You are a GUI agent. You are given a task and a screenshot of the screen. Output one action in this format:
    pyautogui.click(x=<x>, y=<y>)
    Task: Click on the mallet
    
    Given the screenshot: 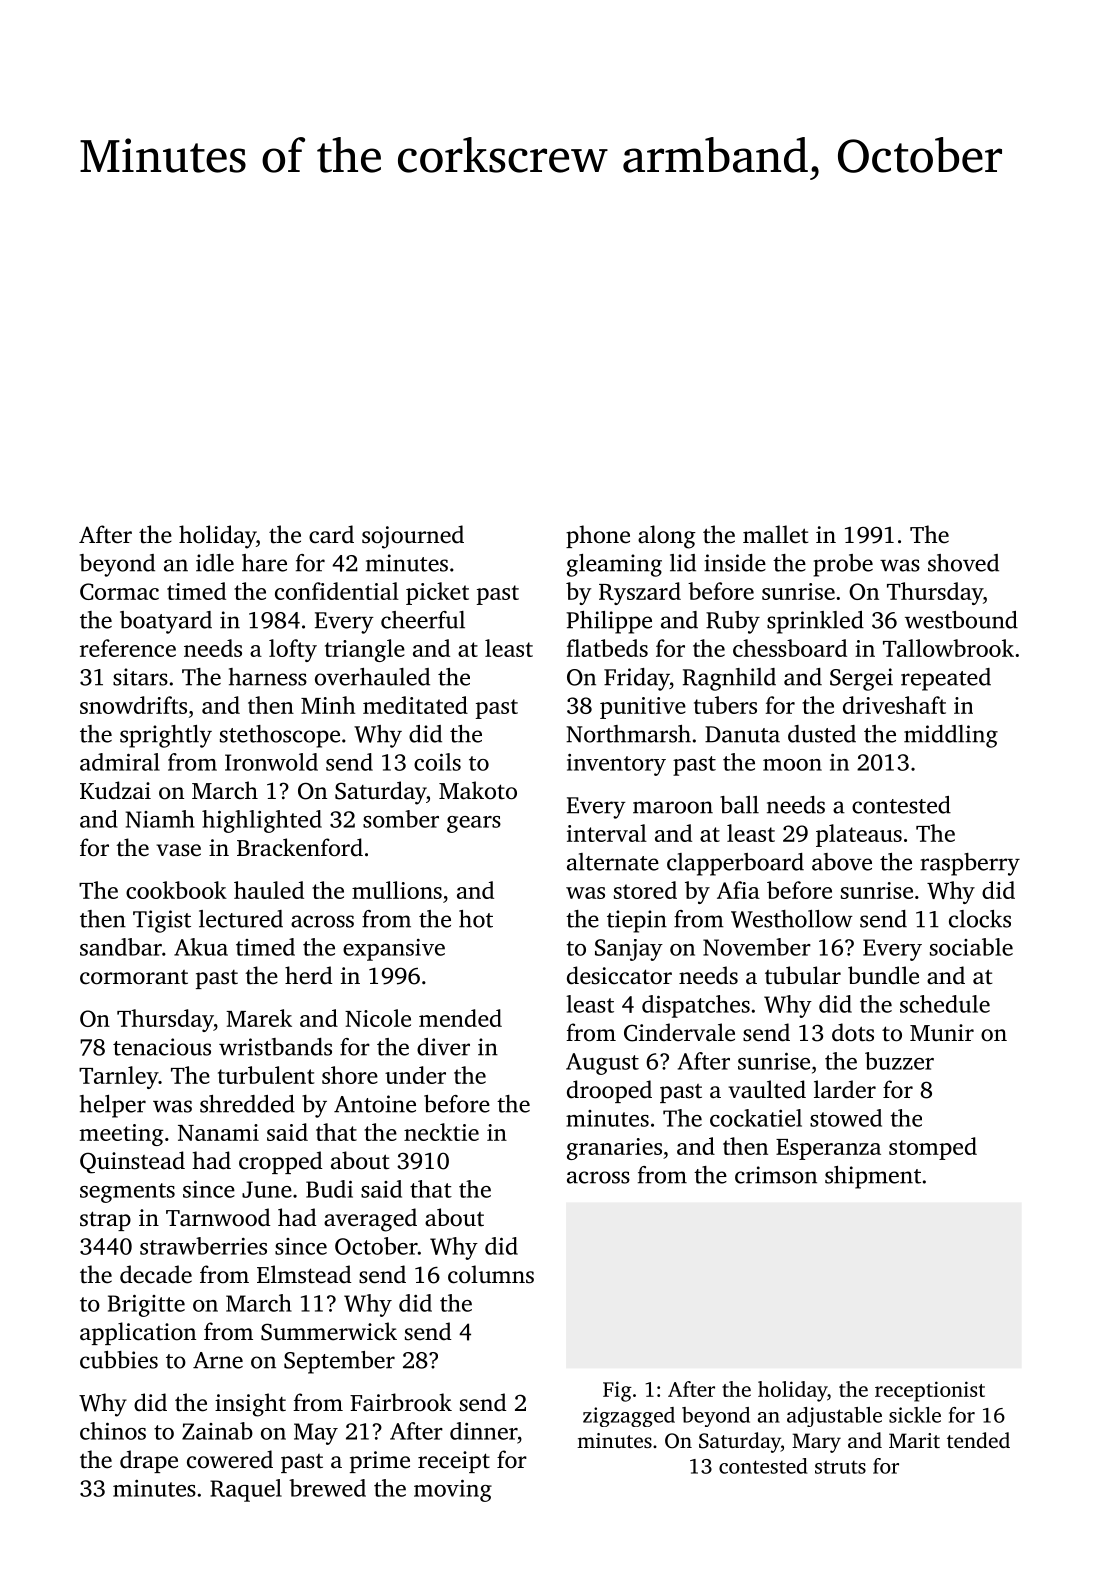 What is the action you would take?
    pyautogui.click(x=775, y=534)
